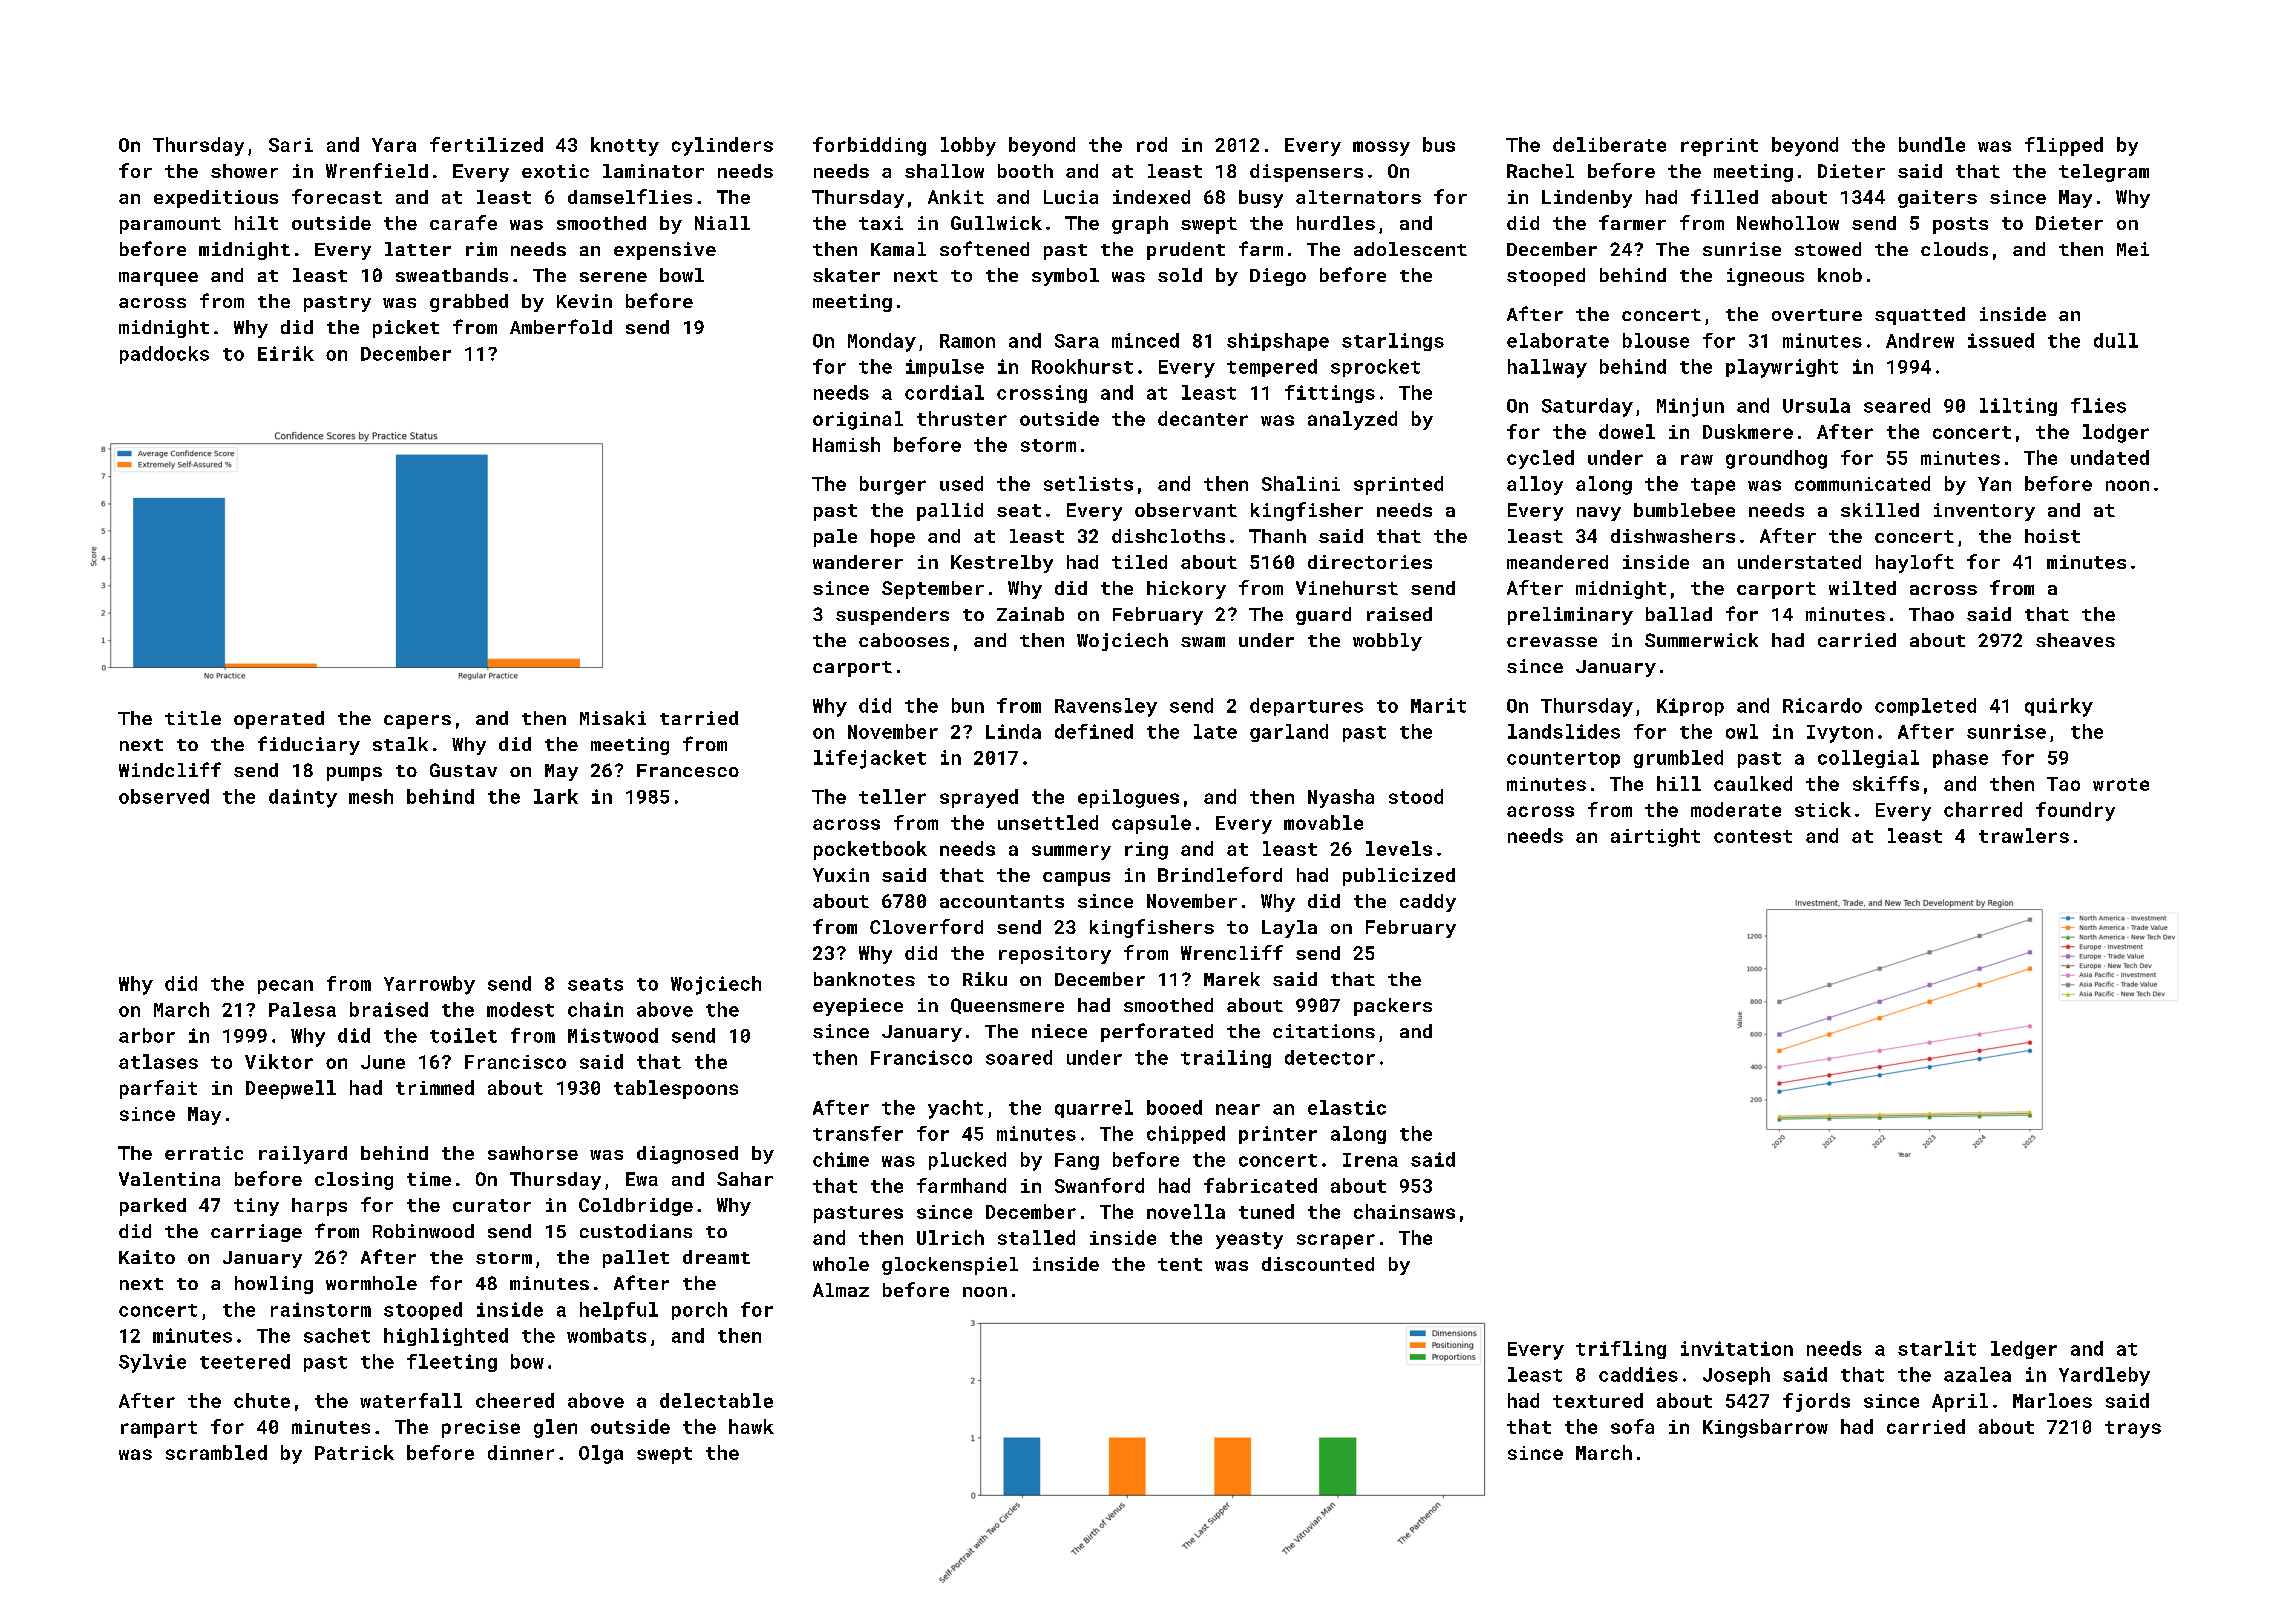  Describe the element at coordinates (2024, 835) in the screenshot. I see `trawlers` at that location.
